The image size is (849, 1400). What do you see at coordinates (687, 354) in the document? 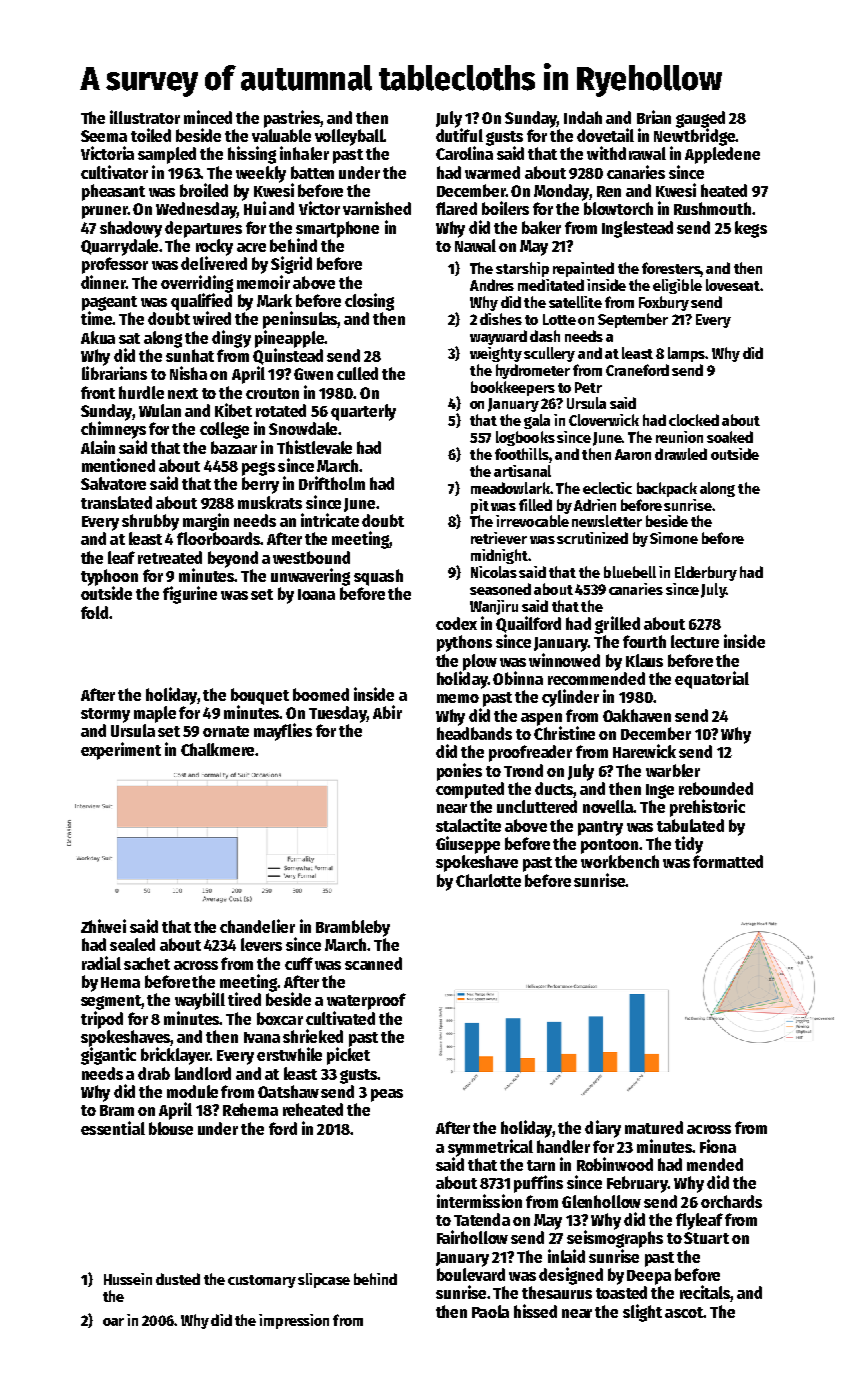
I see `lamps` at bounding box center [687, 354].
